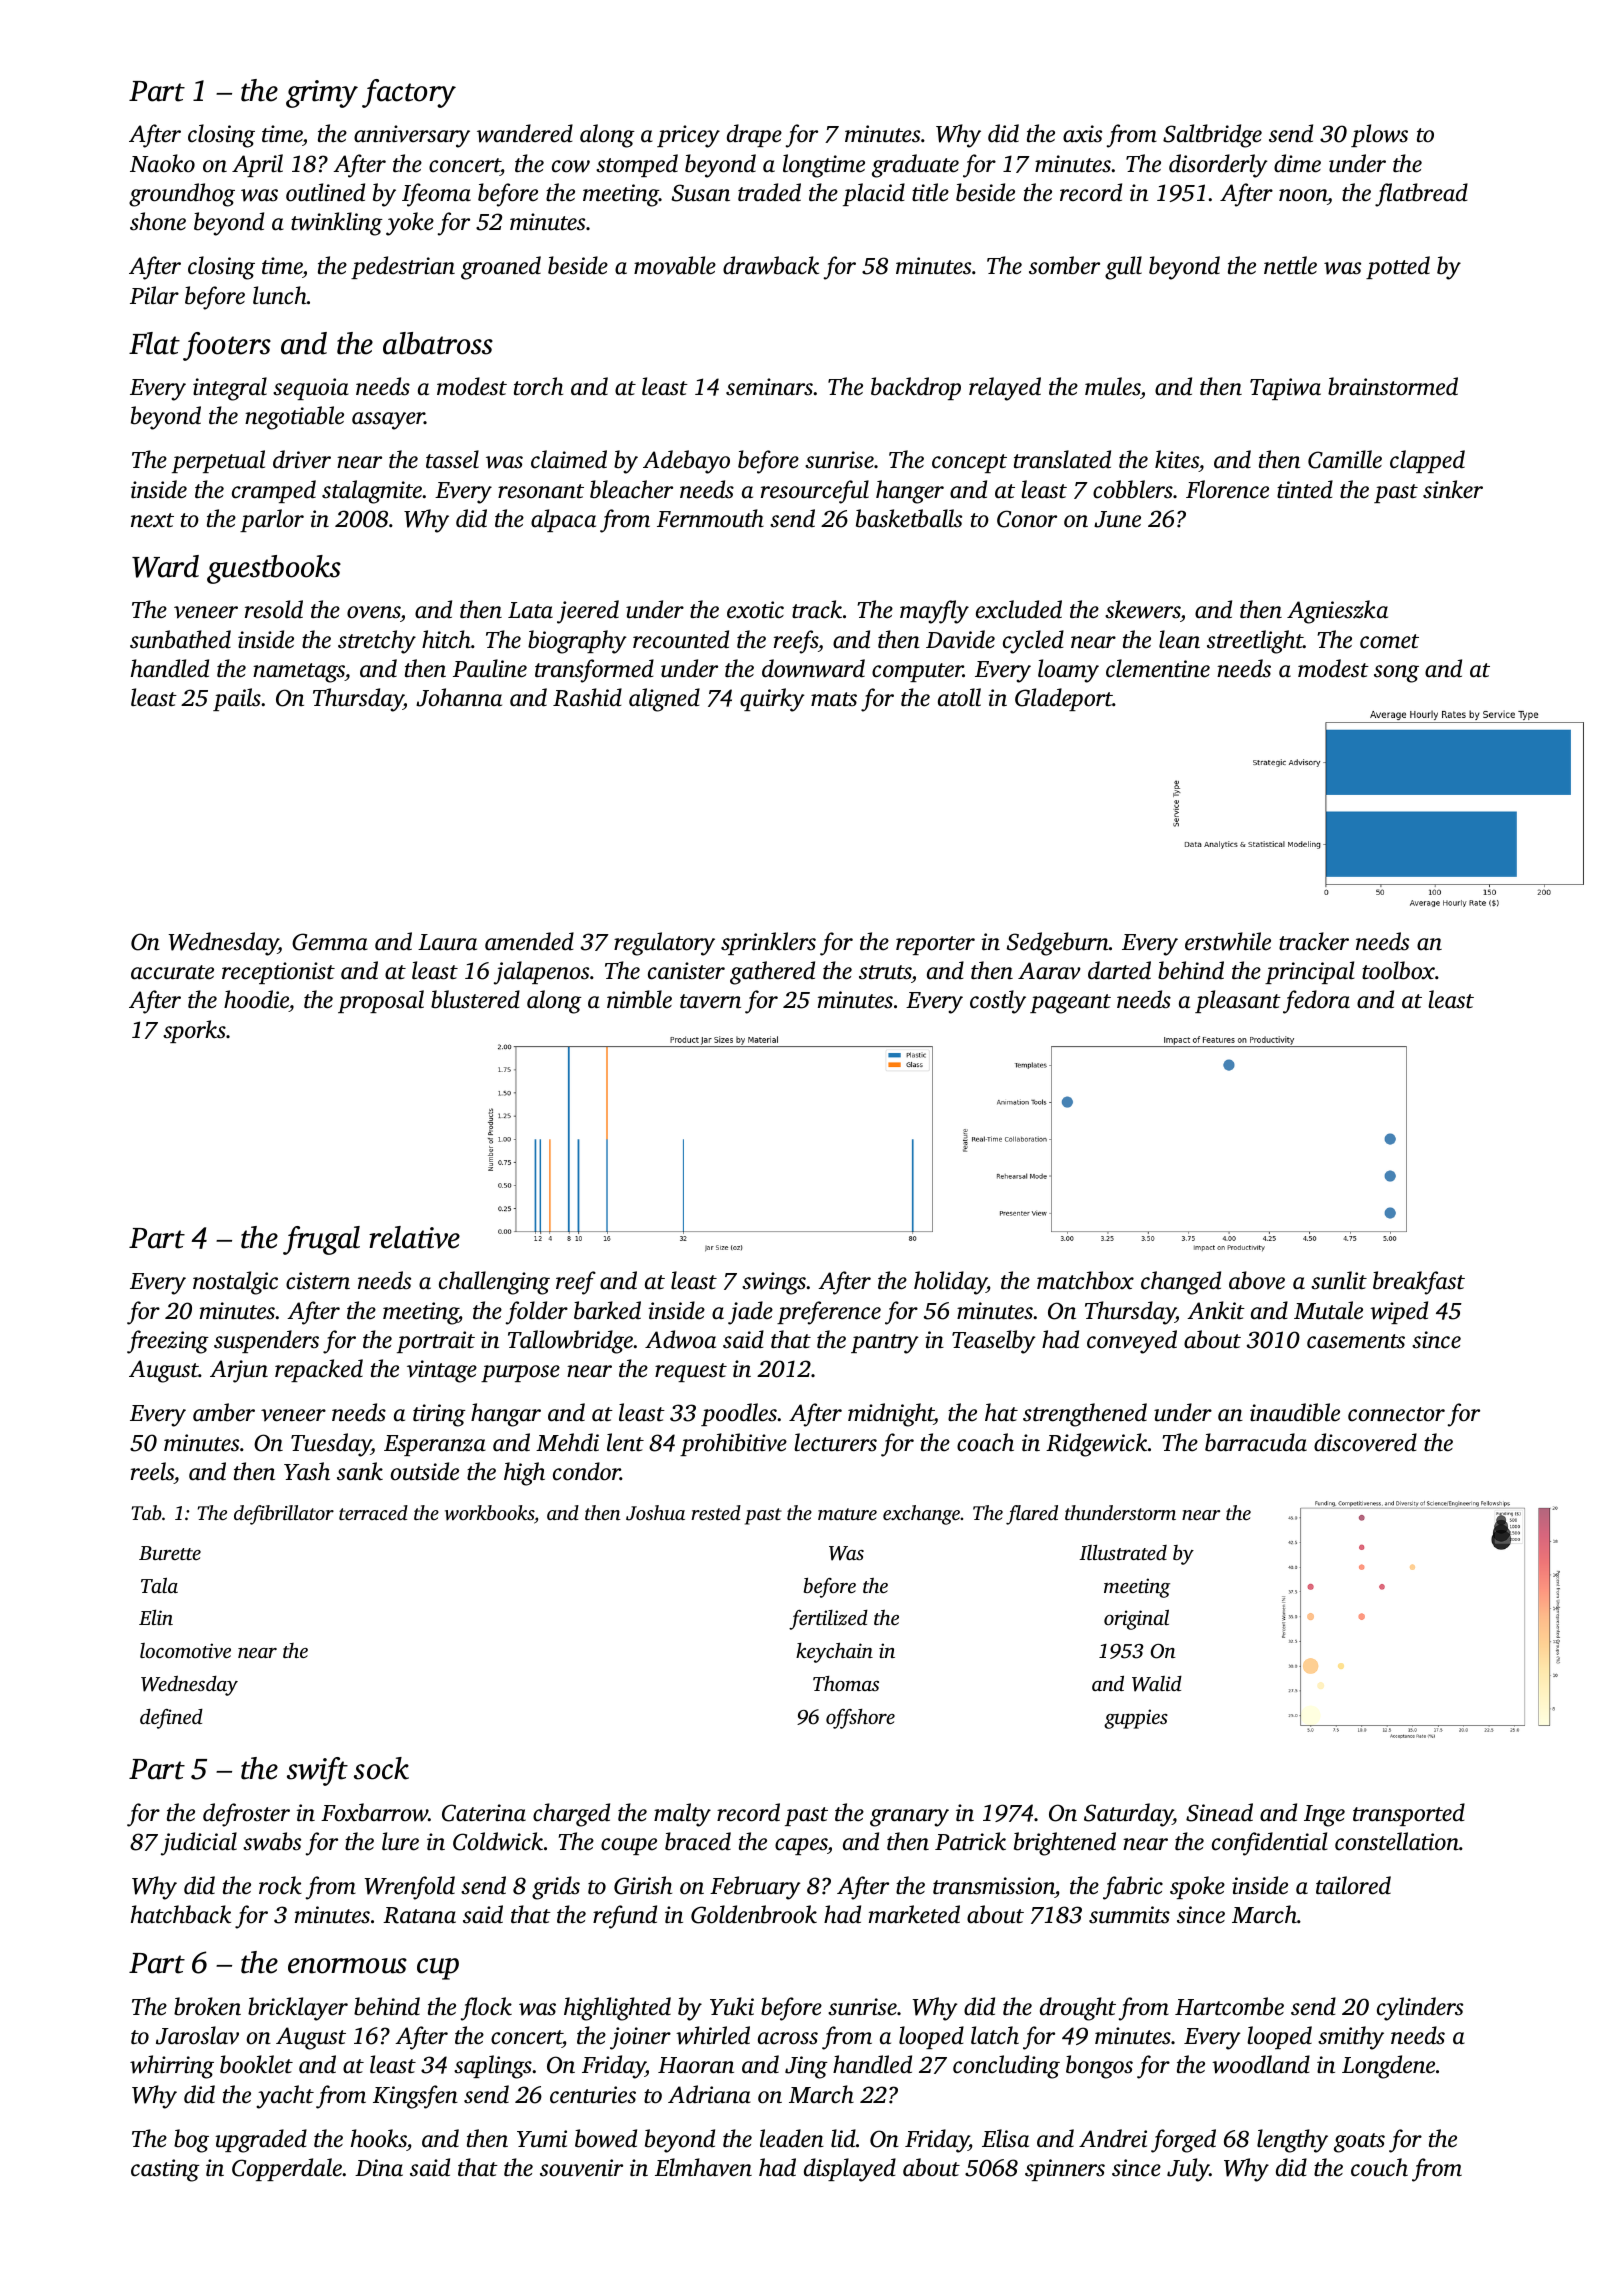 This image has height=2292, width=1620. What do you see at coordinates (1158, 668) in the image?
I see `clementine` at bounding box center [1158, 668].
